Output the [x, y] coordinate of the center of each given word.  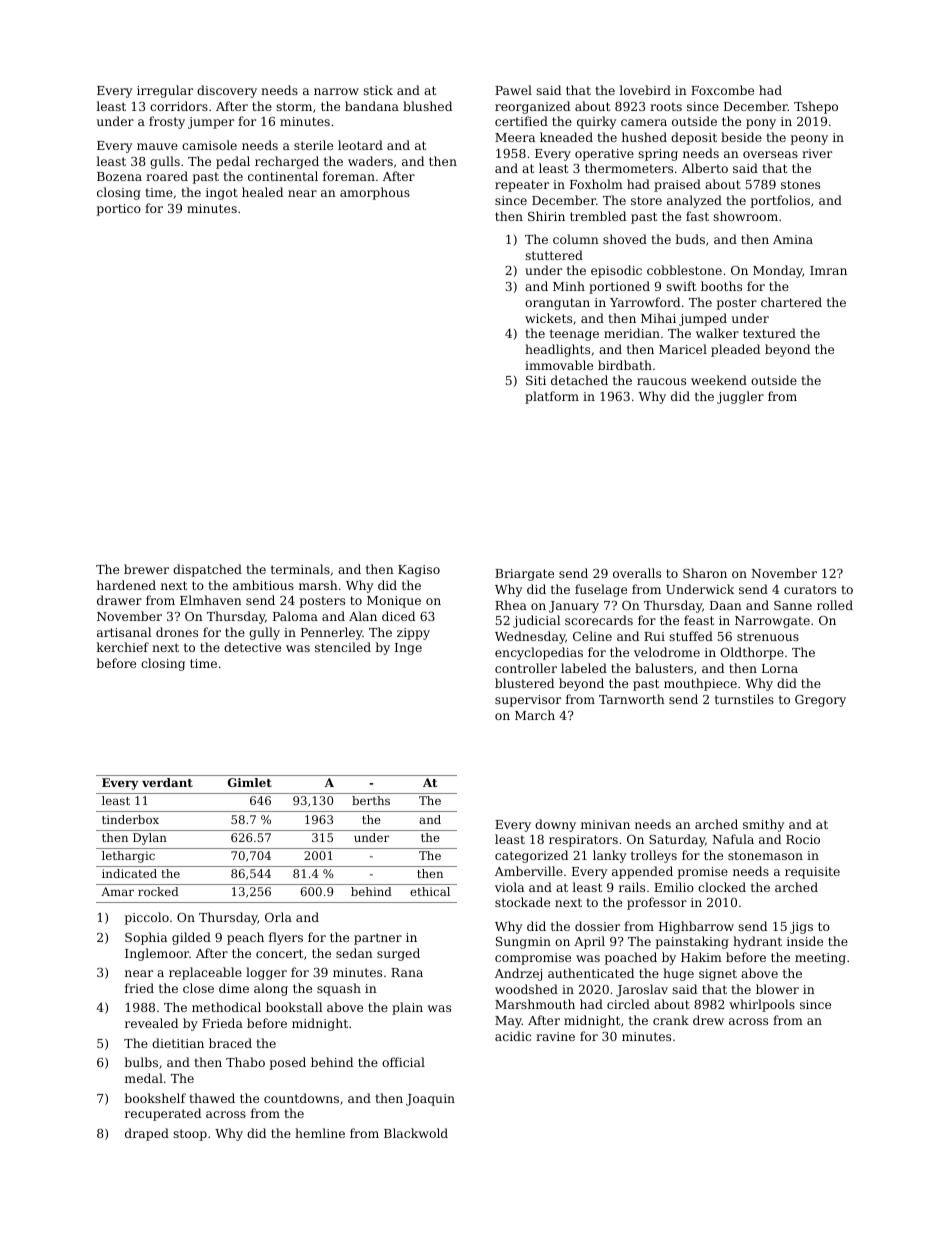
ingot [222, 194]
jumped [703, 319]
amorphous [375, 193]
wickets [548, 318]
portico [119, 210]
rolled [835, 605]
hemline [320, 1133]
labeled [584, 668]
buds [690, 239]
